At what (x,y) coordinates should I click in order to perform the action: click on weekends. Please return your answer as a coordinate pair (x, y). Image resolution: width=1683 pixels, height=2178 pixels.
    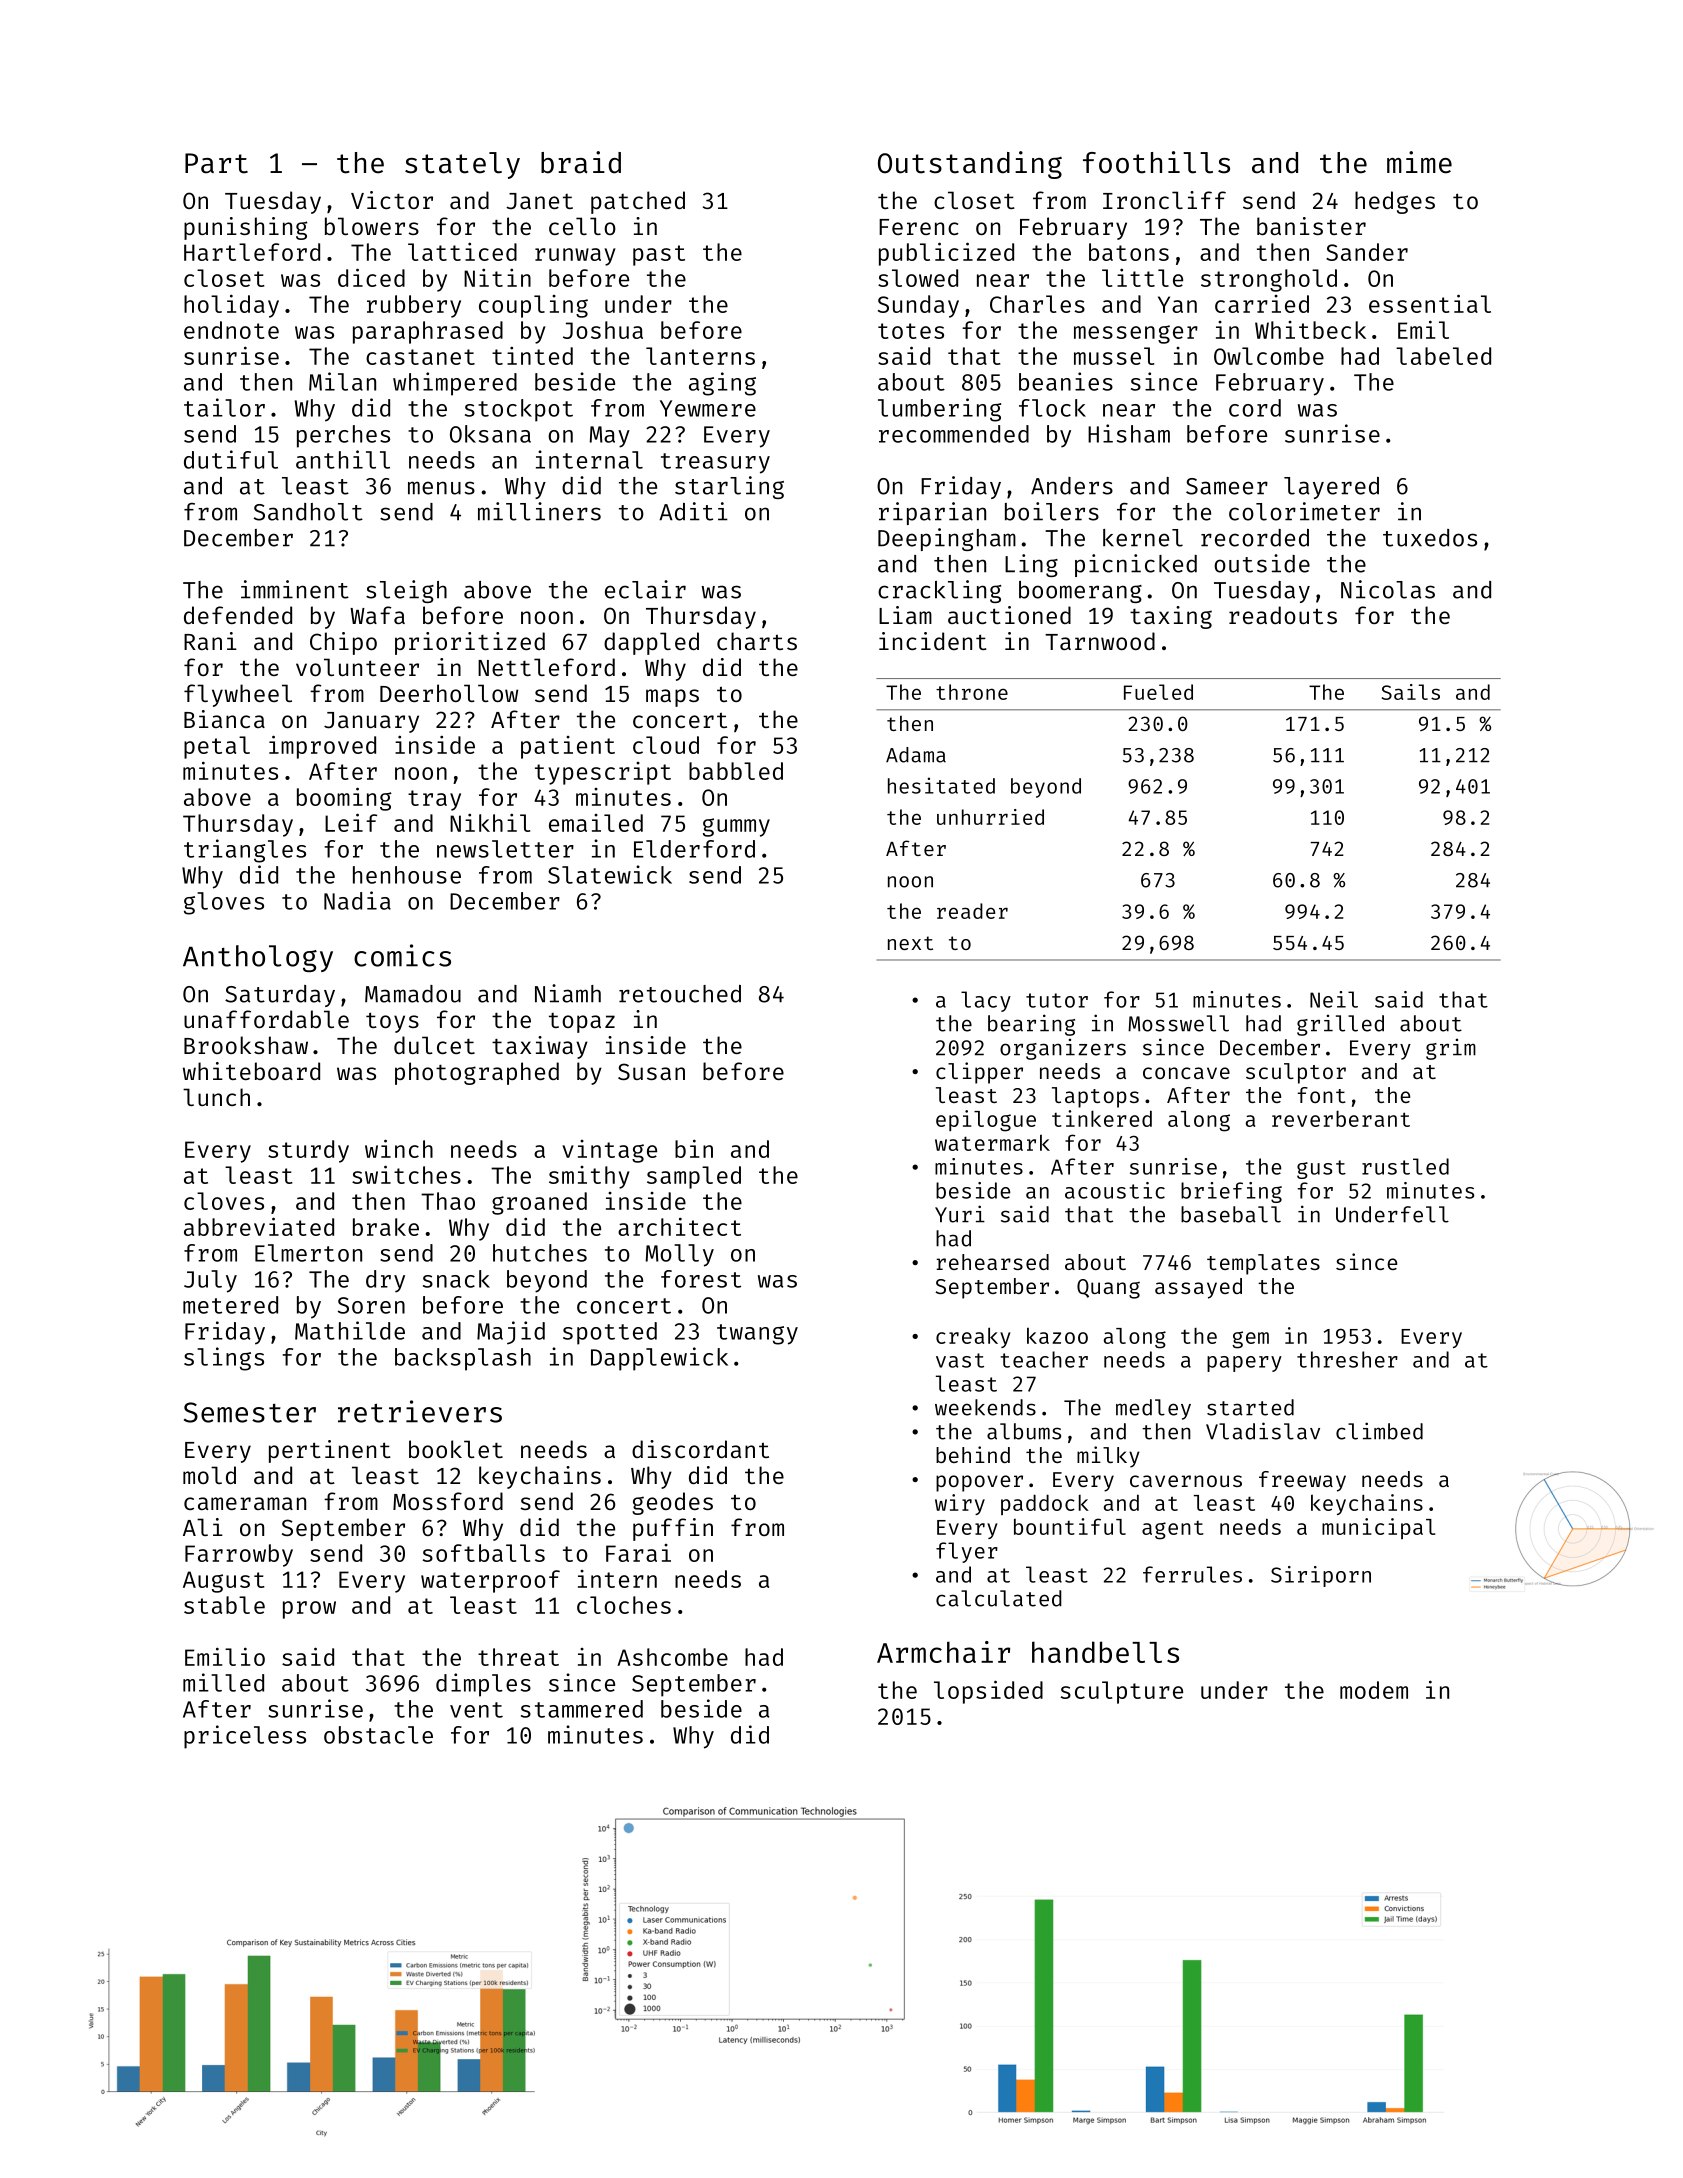
    Looking at the image, I should click on (985, 1407).
